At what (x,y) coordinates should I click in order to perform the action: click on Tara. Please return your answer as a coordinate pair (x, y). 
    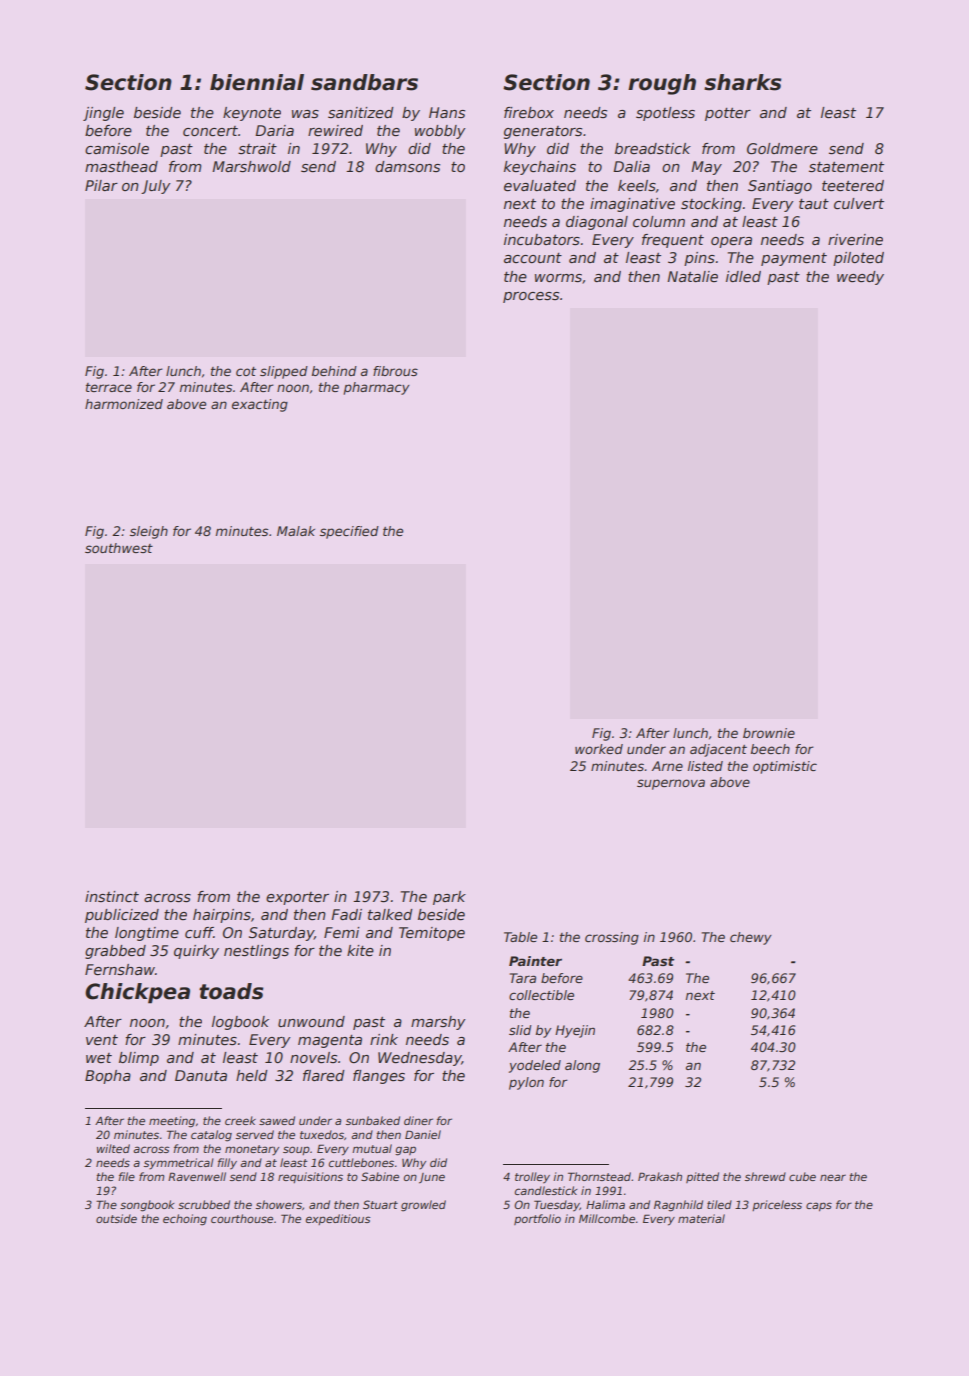
    Looking at the image, I should click on (523, 978).
